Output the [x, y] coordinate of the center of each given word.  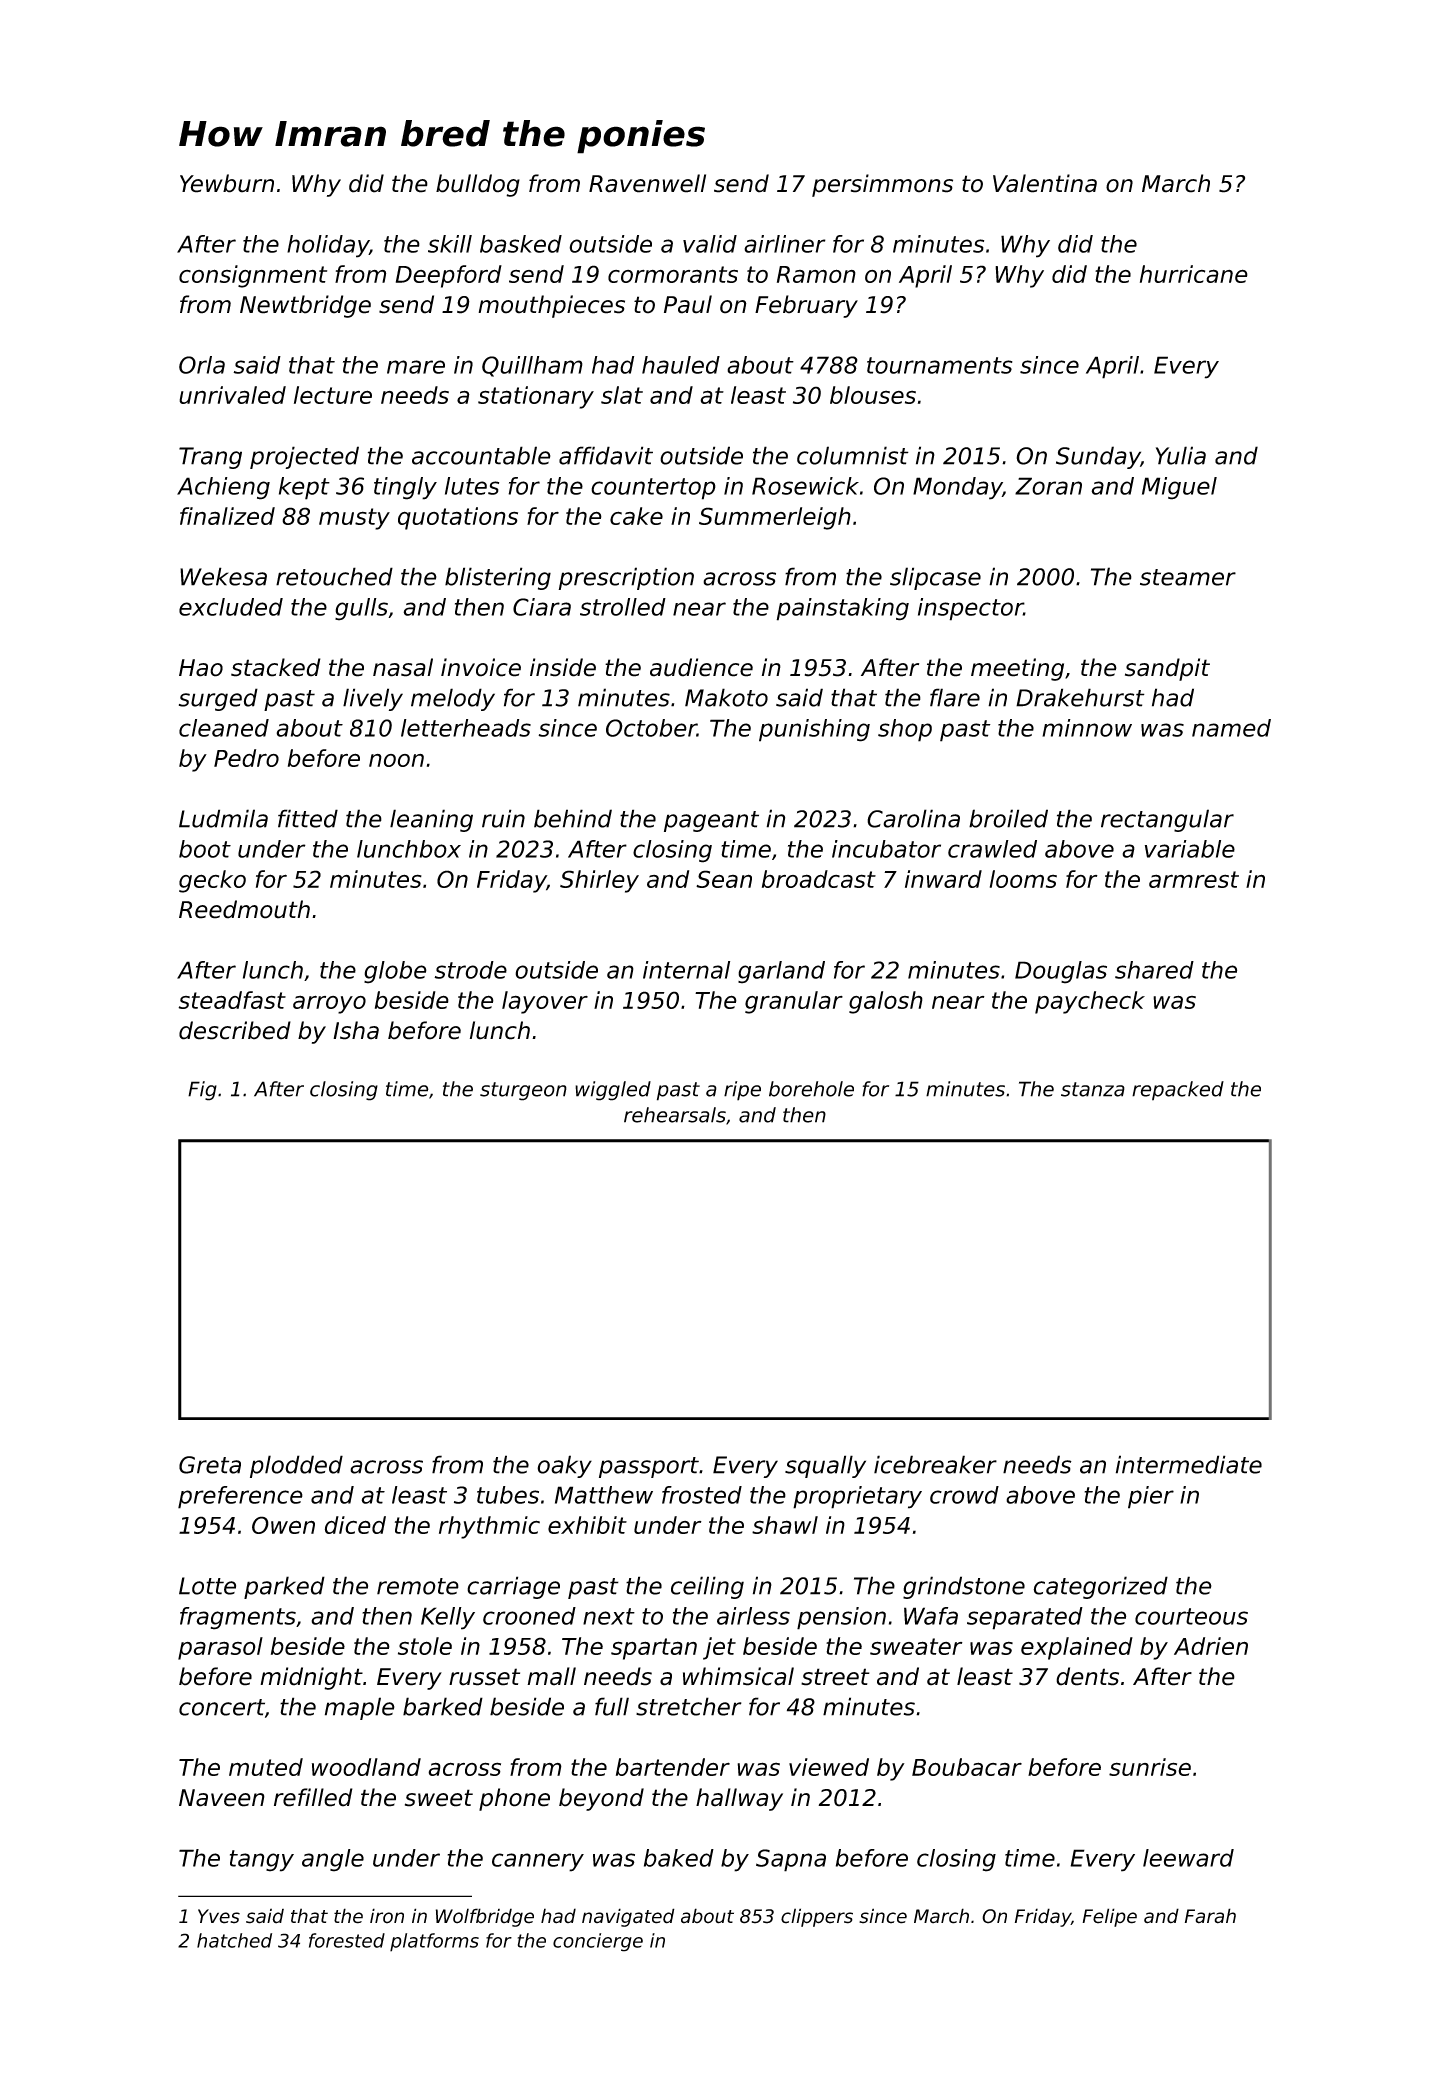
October [651, 728]
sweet [439, 1798]
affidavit [606, 455]
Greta [210, 1465]
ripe [742, 1091]
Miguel [1179, 488]
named [1231, 728]
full [612, 1706]
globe [395, 972]
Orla [202, 365]
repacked [1178, 1091]
